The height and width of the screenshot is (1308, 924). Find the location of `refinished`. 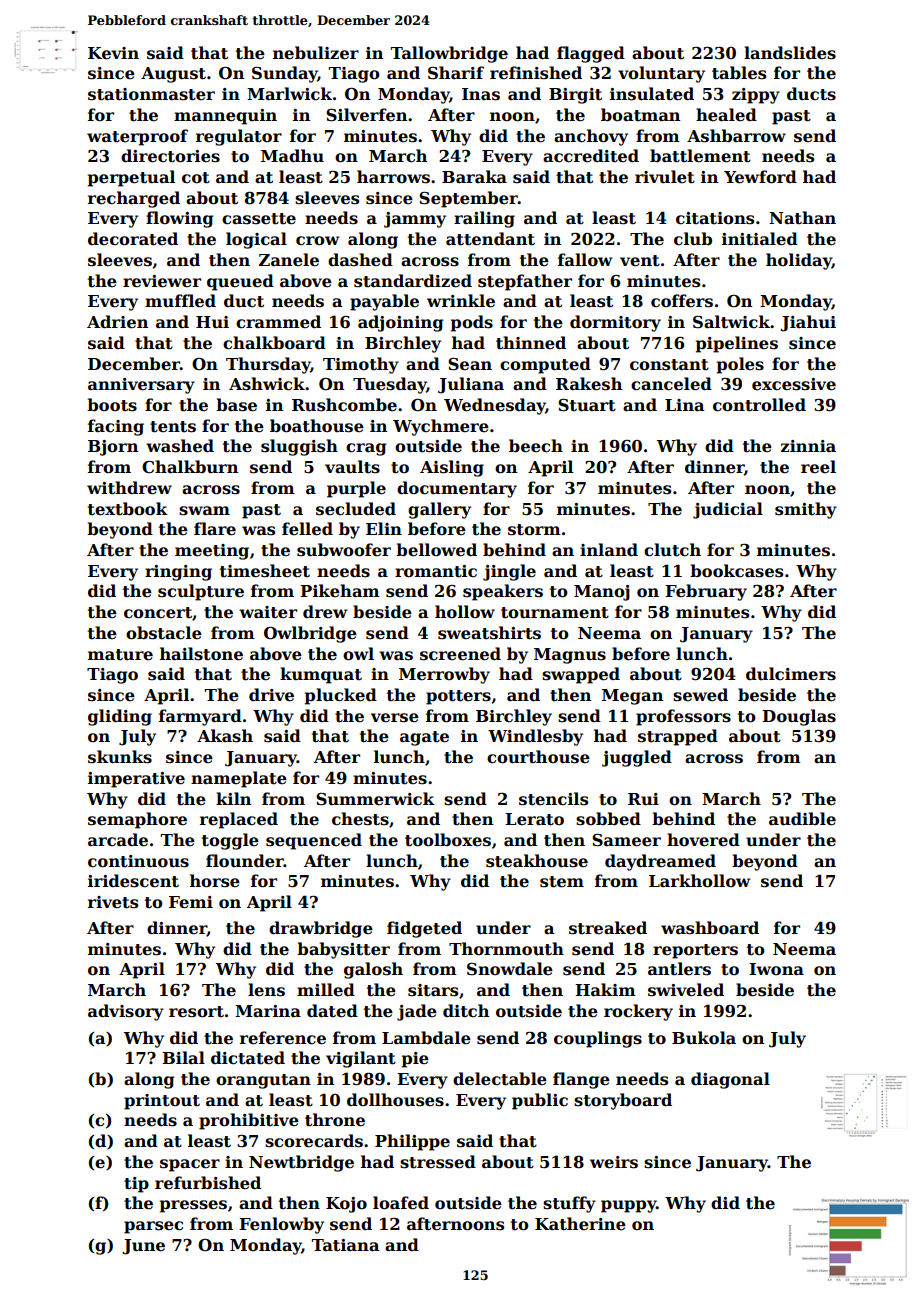

refinished is located at coordinates (536, 73).
